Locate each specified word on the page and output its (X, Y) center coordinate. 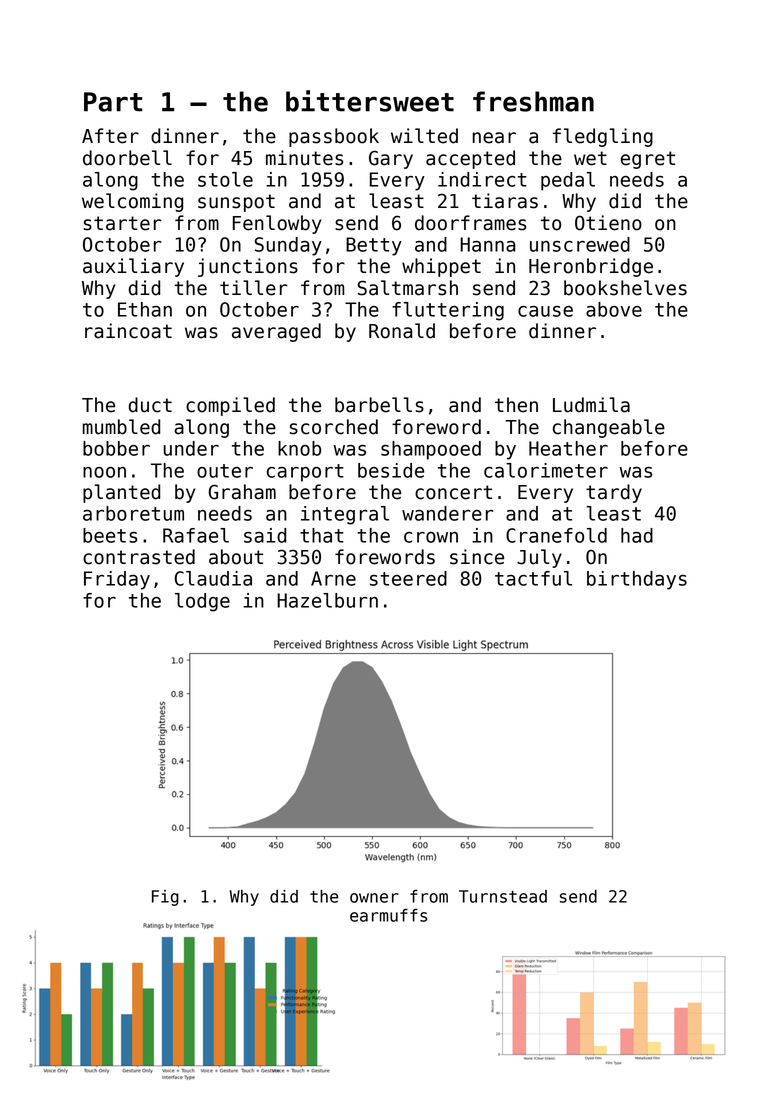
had (637, 535)
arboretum (133, 513)
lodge (202, 602)
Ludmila (591, 405)
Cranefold (556, 535)
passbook (334, 137)
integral (345, 515)
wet (590, 158)
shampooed (431, 450)
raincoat (128, 331)
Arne (333, 578)
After (110, 136)
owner (374, 898)
